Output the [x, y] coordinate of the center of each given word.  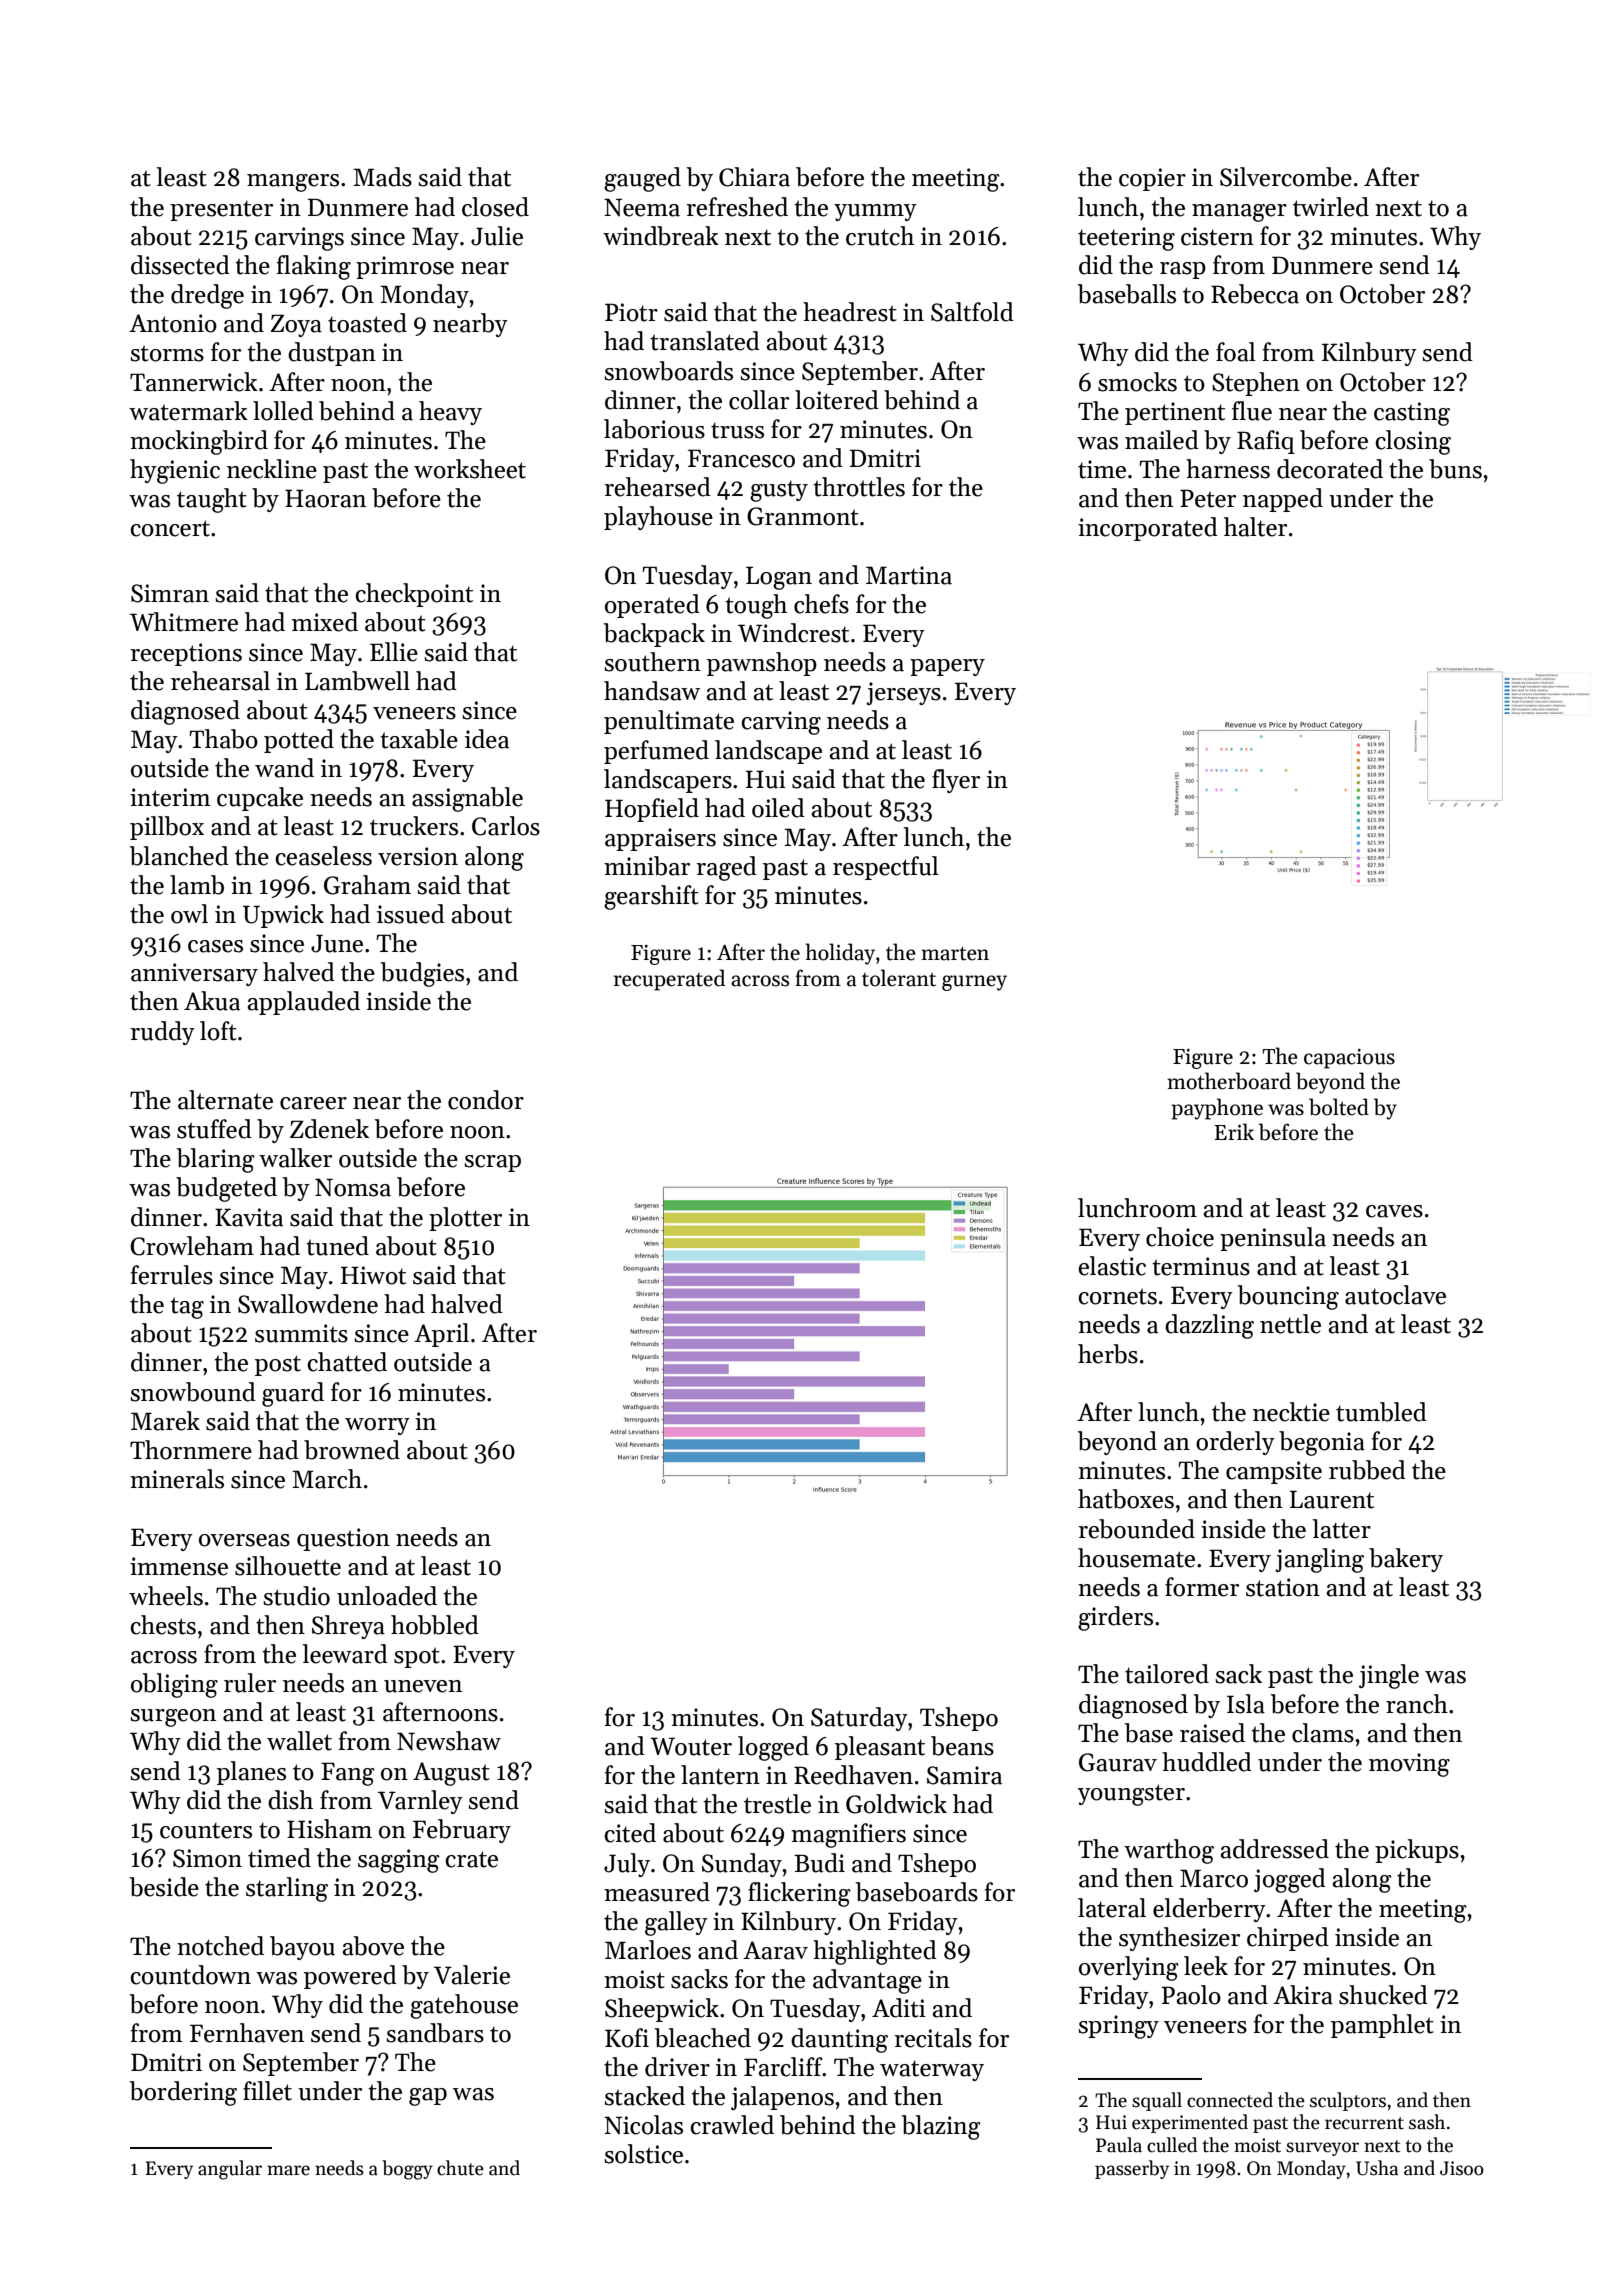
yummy [875, 212]
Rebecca [1255, 294]
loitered [837, 400]
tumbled [1381, 1412]
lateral [1112, 1908]
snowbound [193, 1392]
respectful [886, 868]
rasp [1183, 270]
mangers [293, 183]
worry [377, 1426]
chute [460, 2168]
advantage [867, 1981]
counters [206, 1830]
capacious [1349, 1059]
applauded [303, 1003]
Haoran [325, 498]
